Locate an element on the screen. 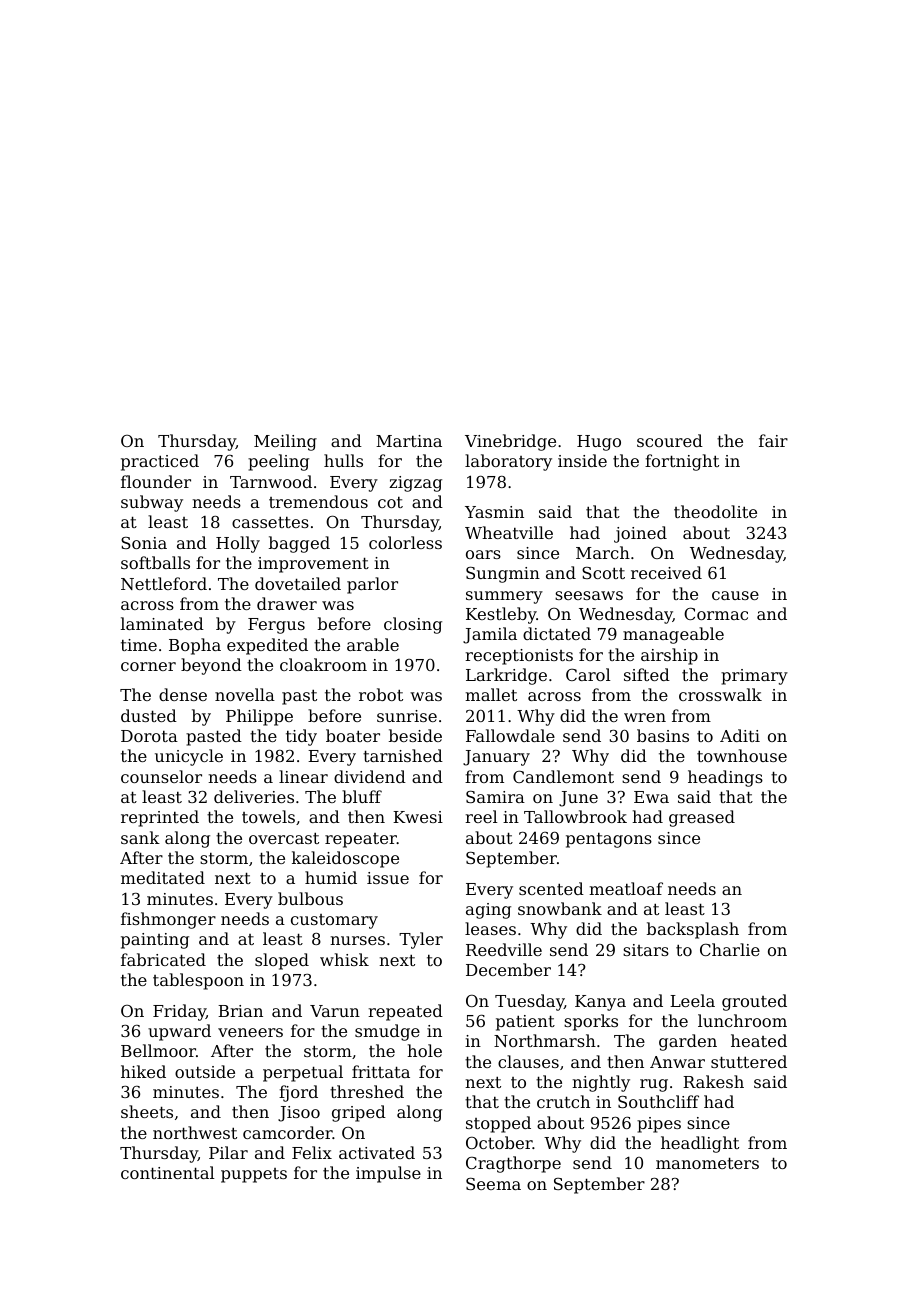 This screenshot has height=1316, width=908. frittata is located at coordinates (381, 1071).
